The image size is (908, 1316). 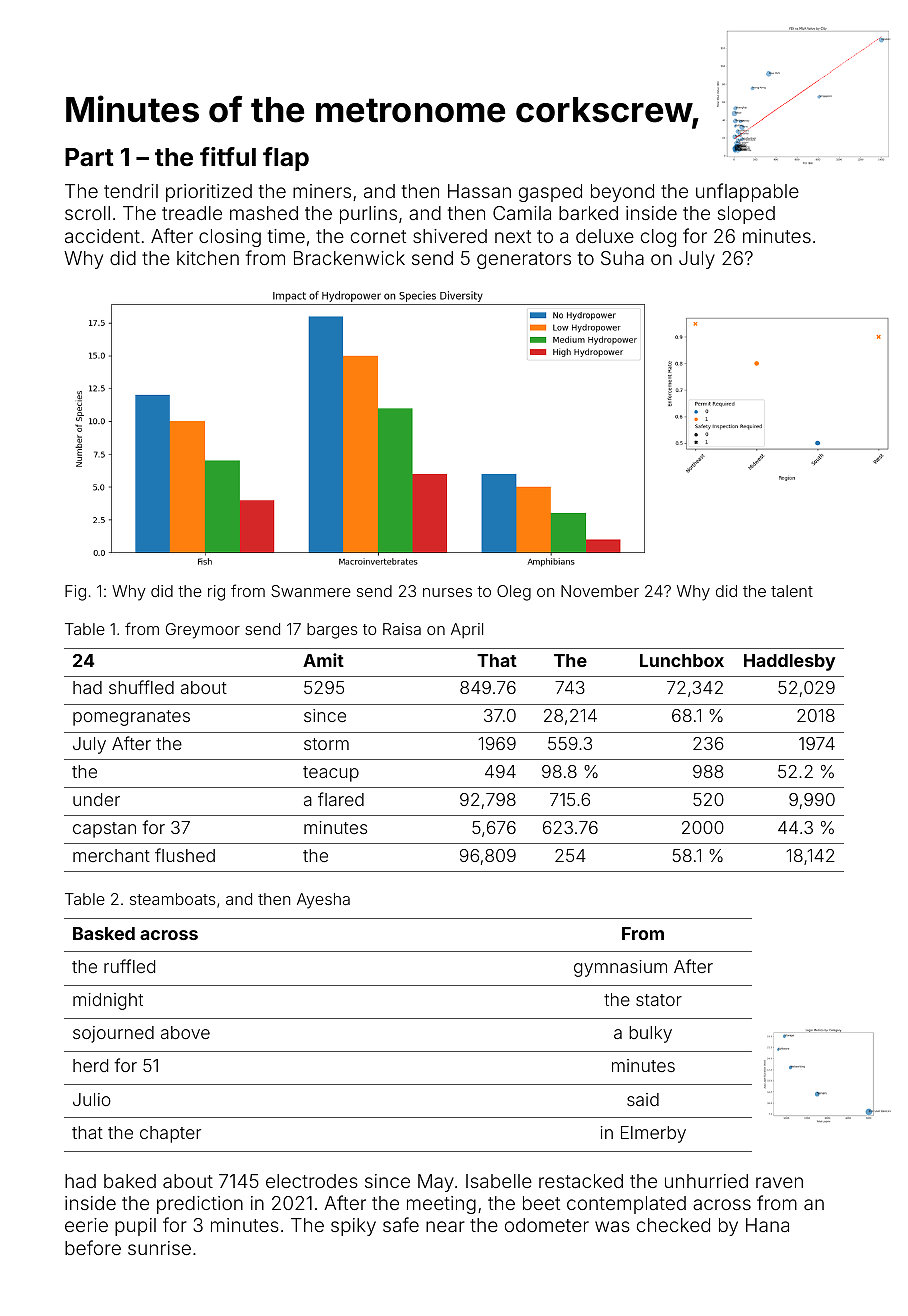 What do you see at coordinates (479, 191) in the screenshot?
I see `Hassan` at bounding box center [479, 191].
